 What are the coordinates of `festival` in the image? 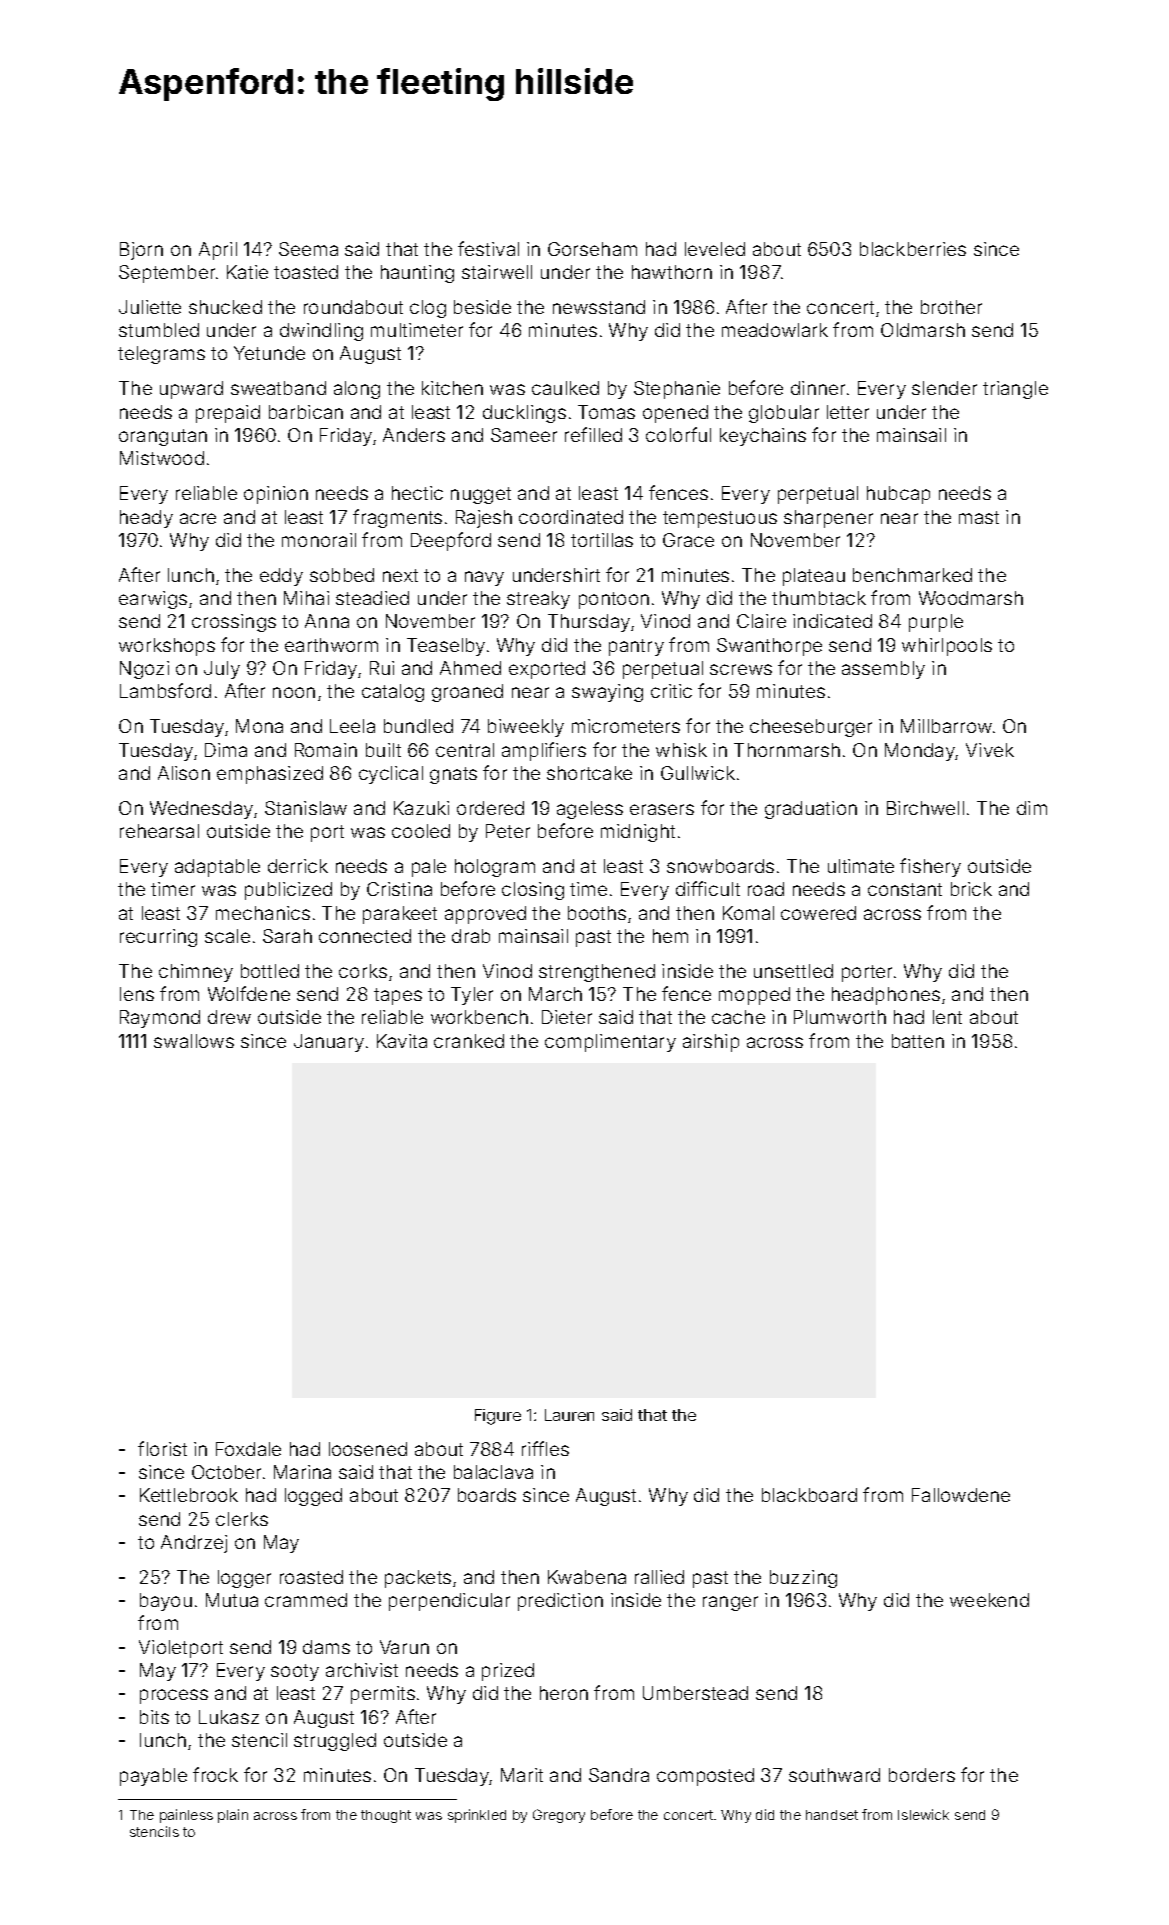 It's located at (488, 248).
